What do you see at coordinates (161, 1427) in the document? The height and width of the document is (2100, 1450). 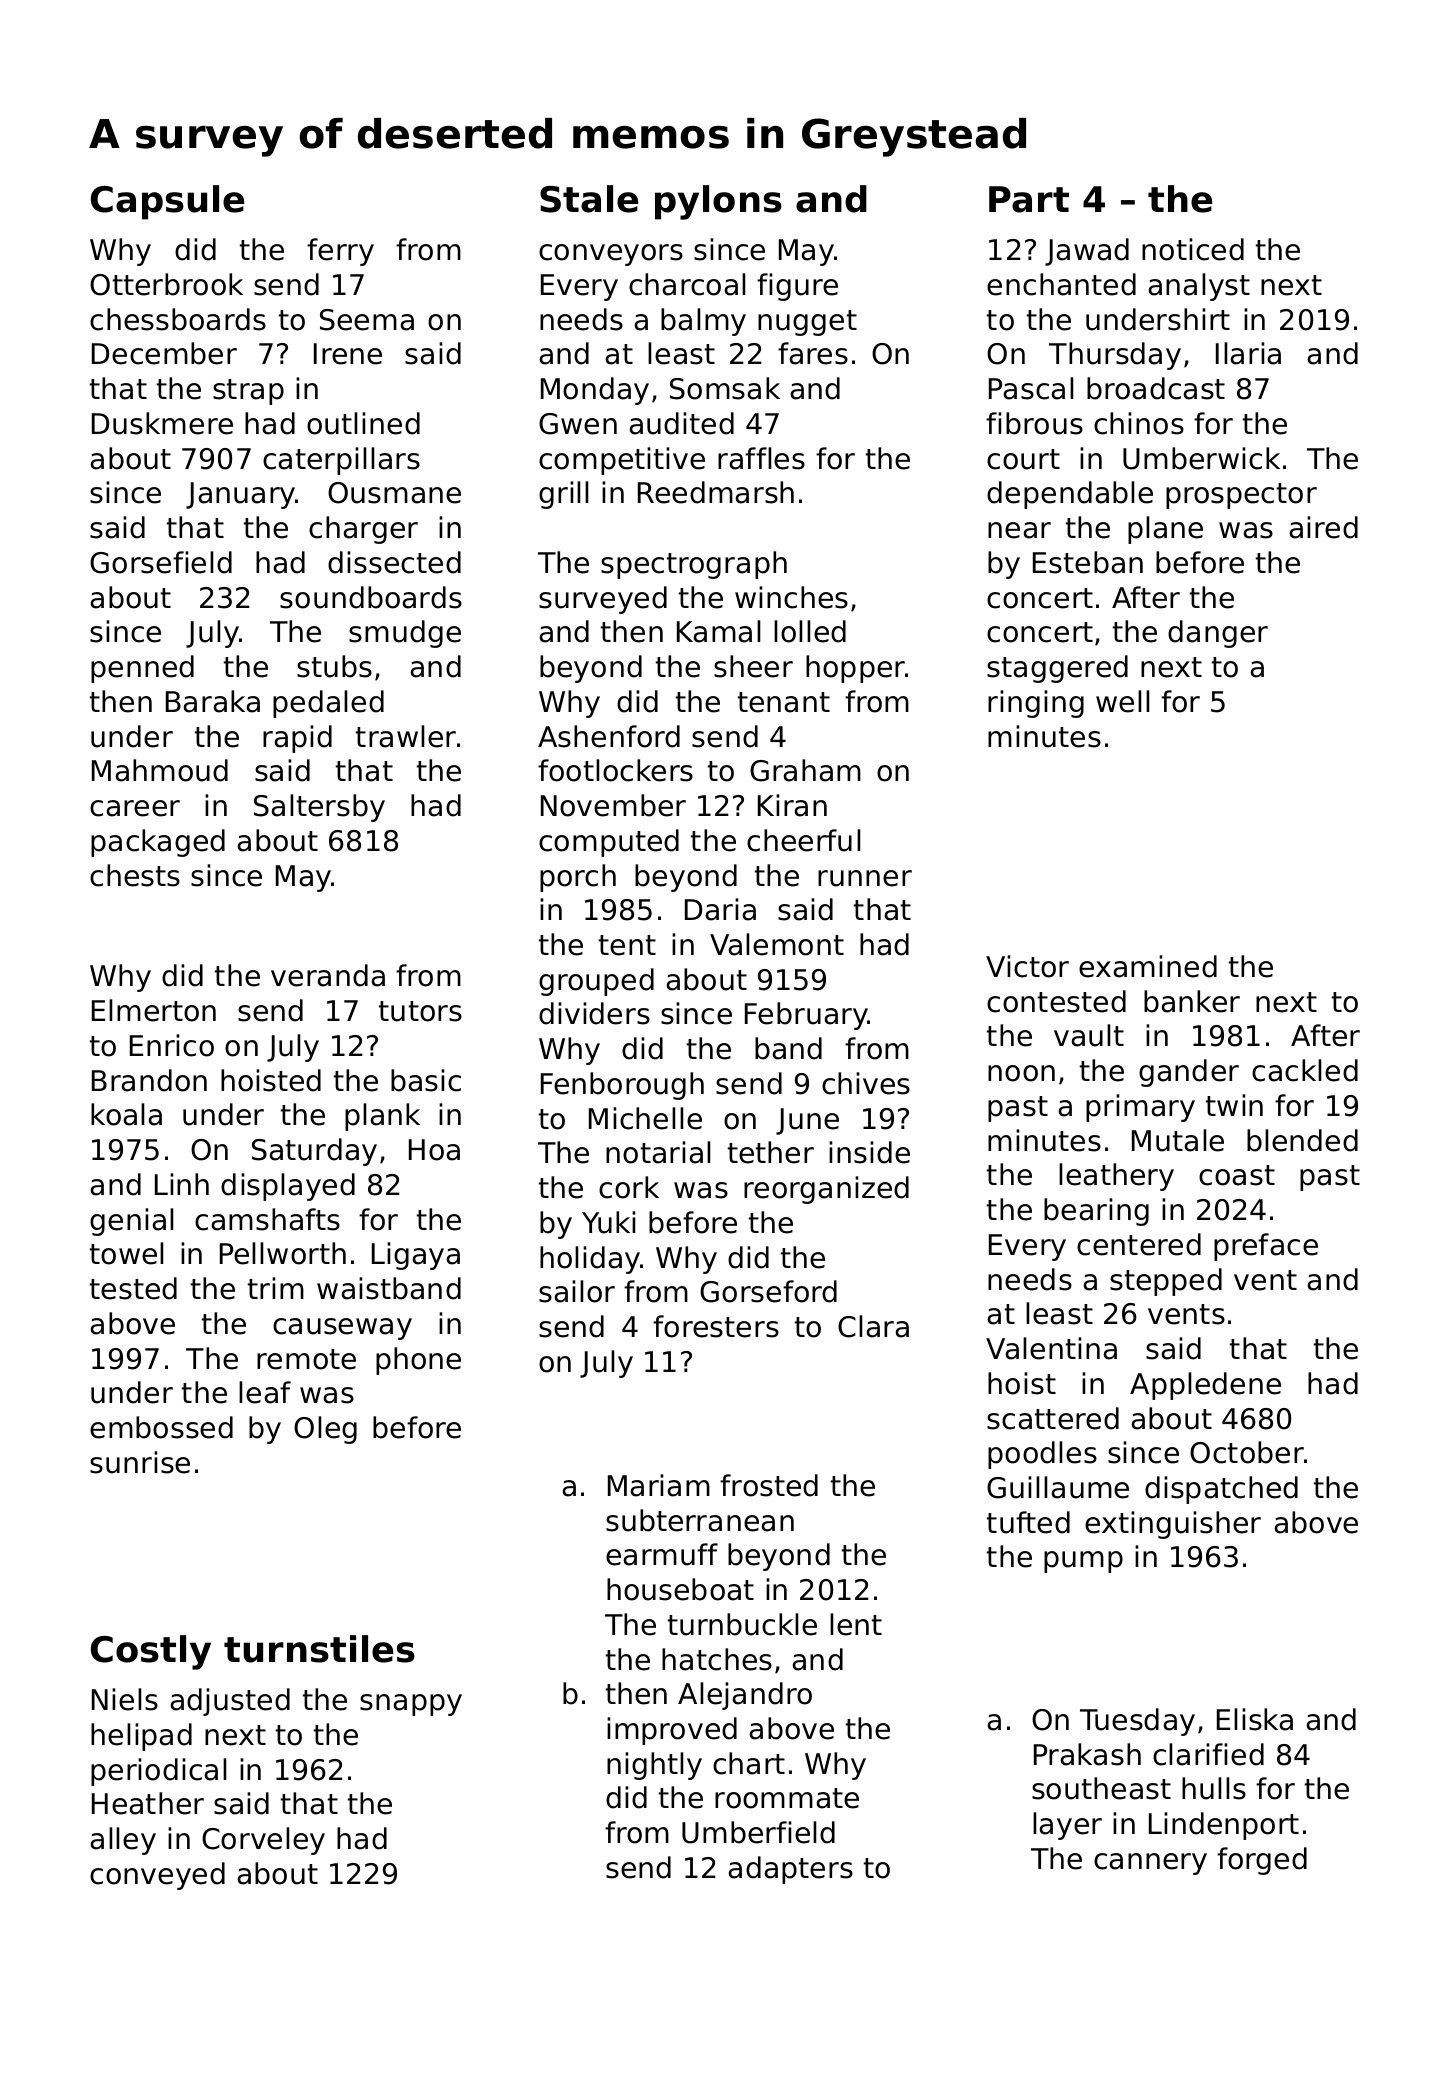 I see `embossed` at bounding box center [161, 1427].
